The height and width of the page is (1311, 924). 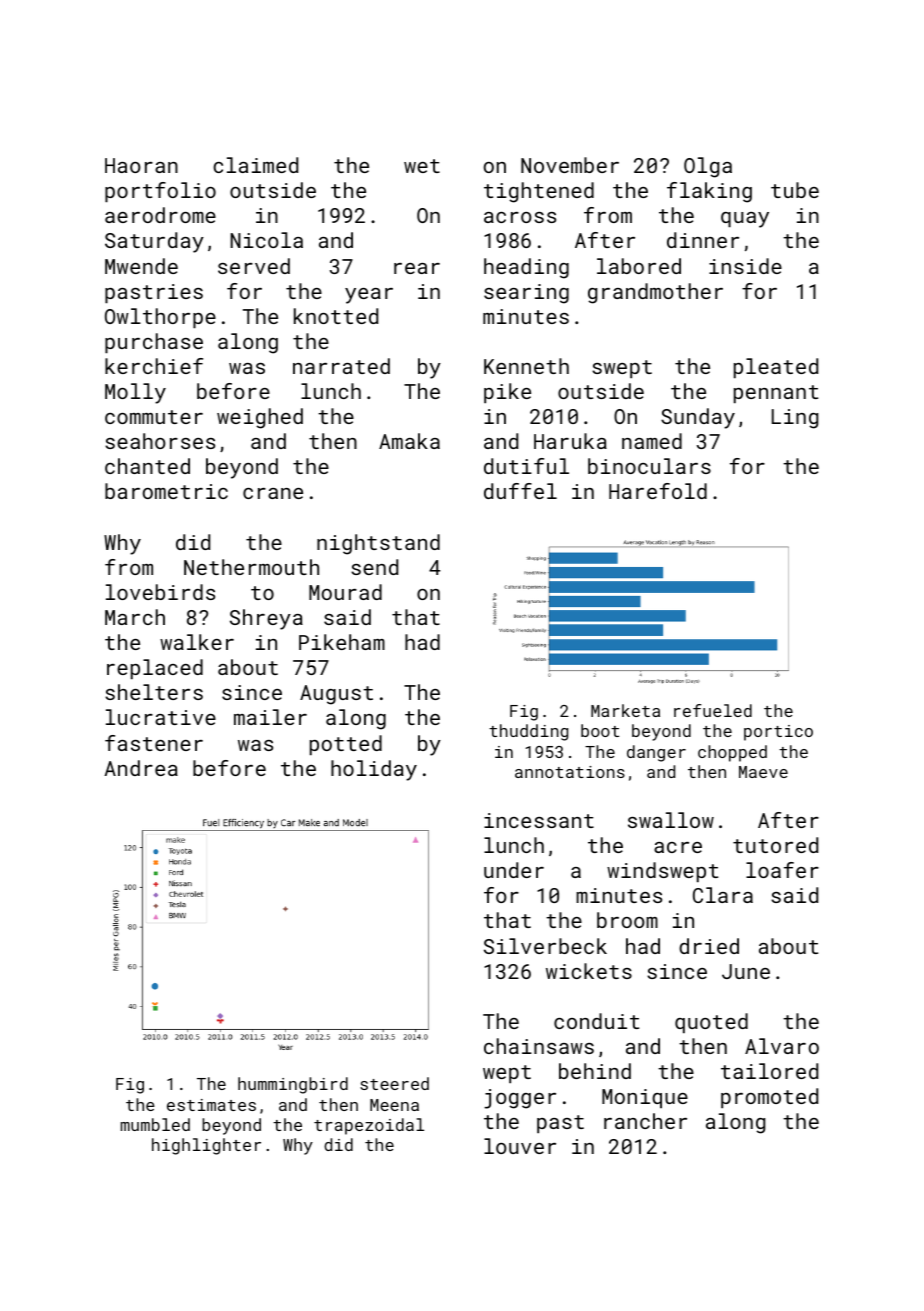 I want to click on kerchief, so click(x=154, y=366).
